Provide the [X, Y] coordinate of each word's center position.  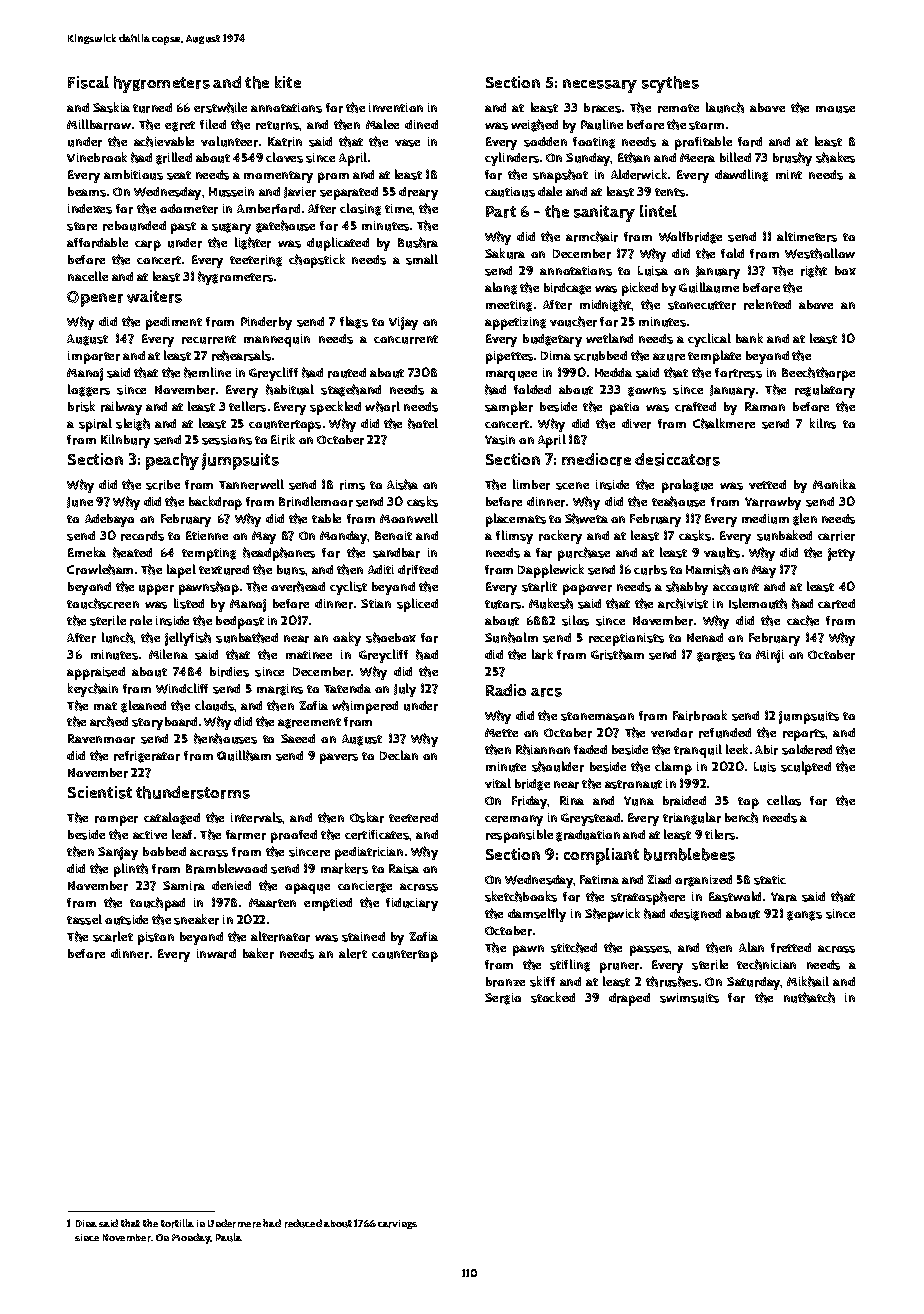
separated [349, 193]
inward [216, 954]
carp [148, 245]
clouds [214, 705]
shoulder [558, 766]
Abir [766, 750]
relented [767, 304]
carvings [397, 1224]
